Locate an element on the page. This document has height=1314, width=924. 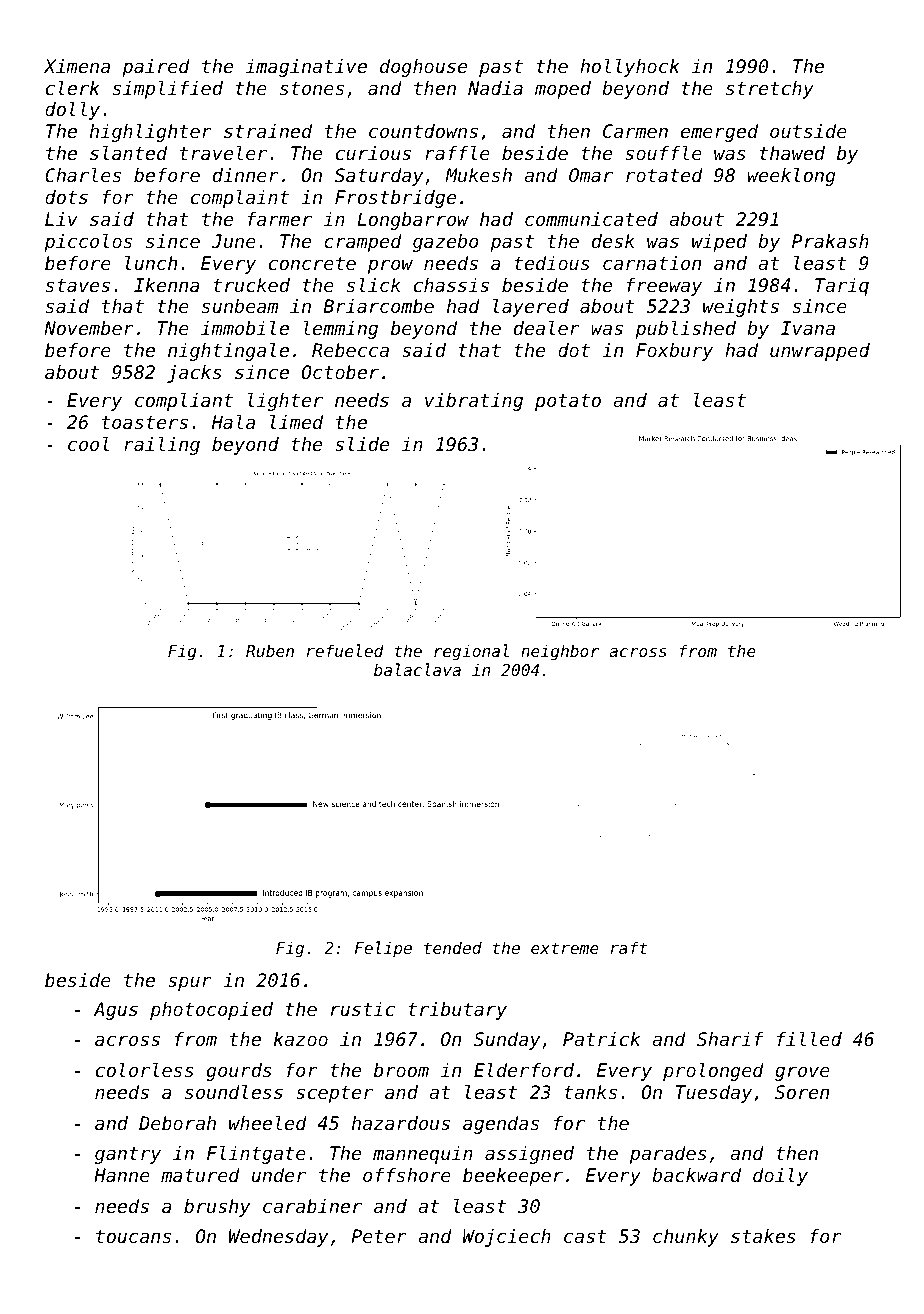
dealer is located at coordinates (547, 328).
